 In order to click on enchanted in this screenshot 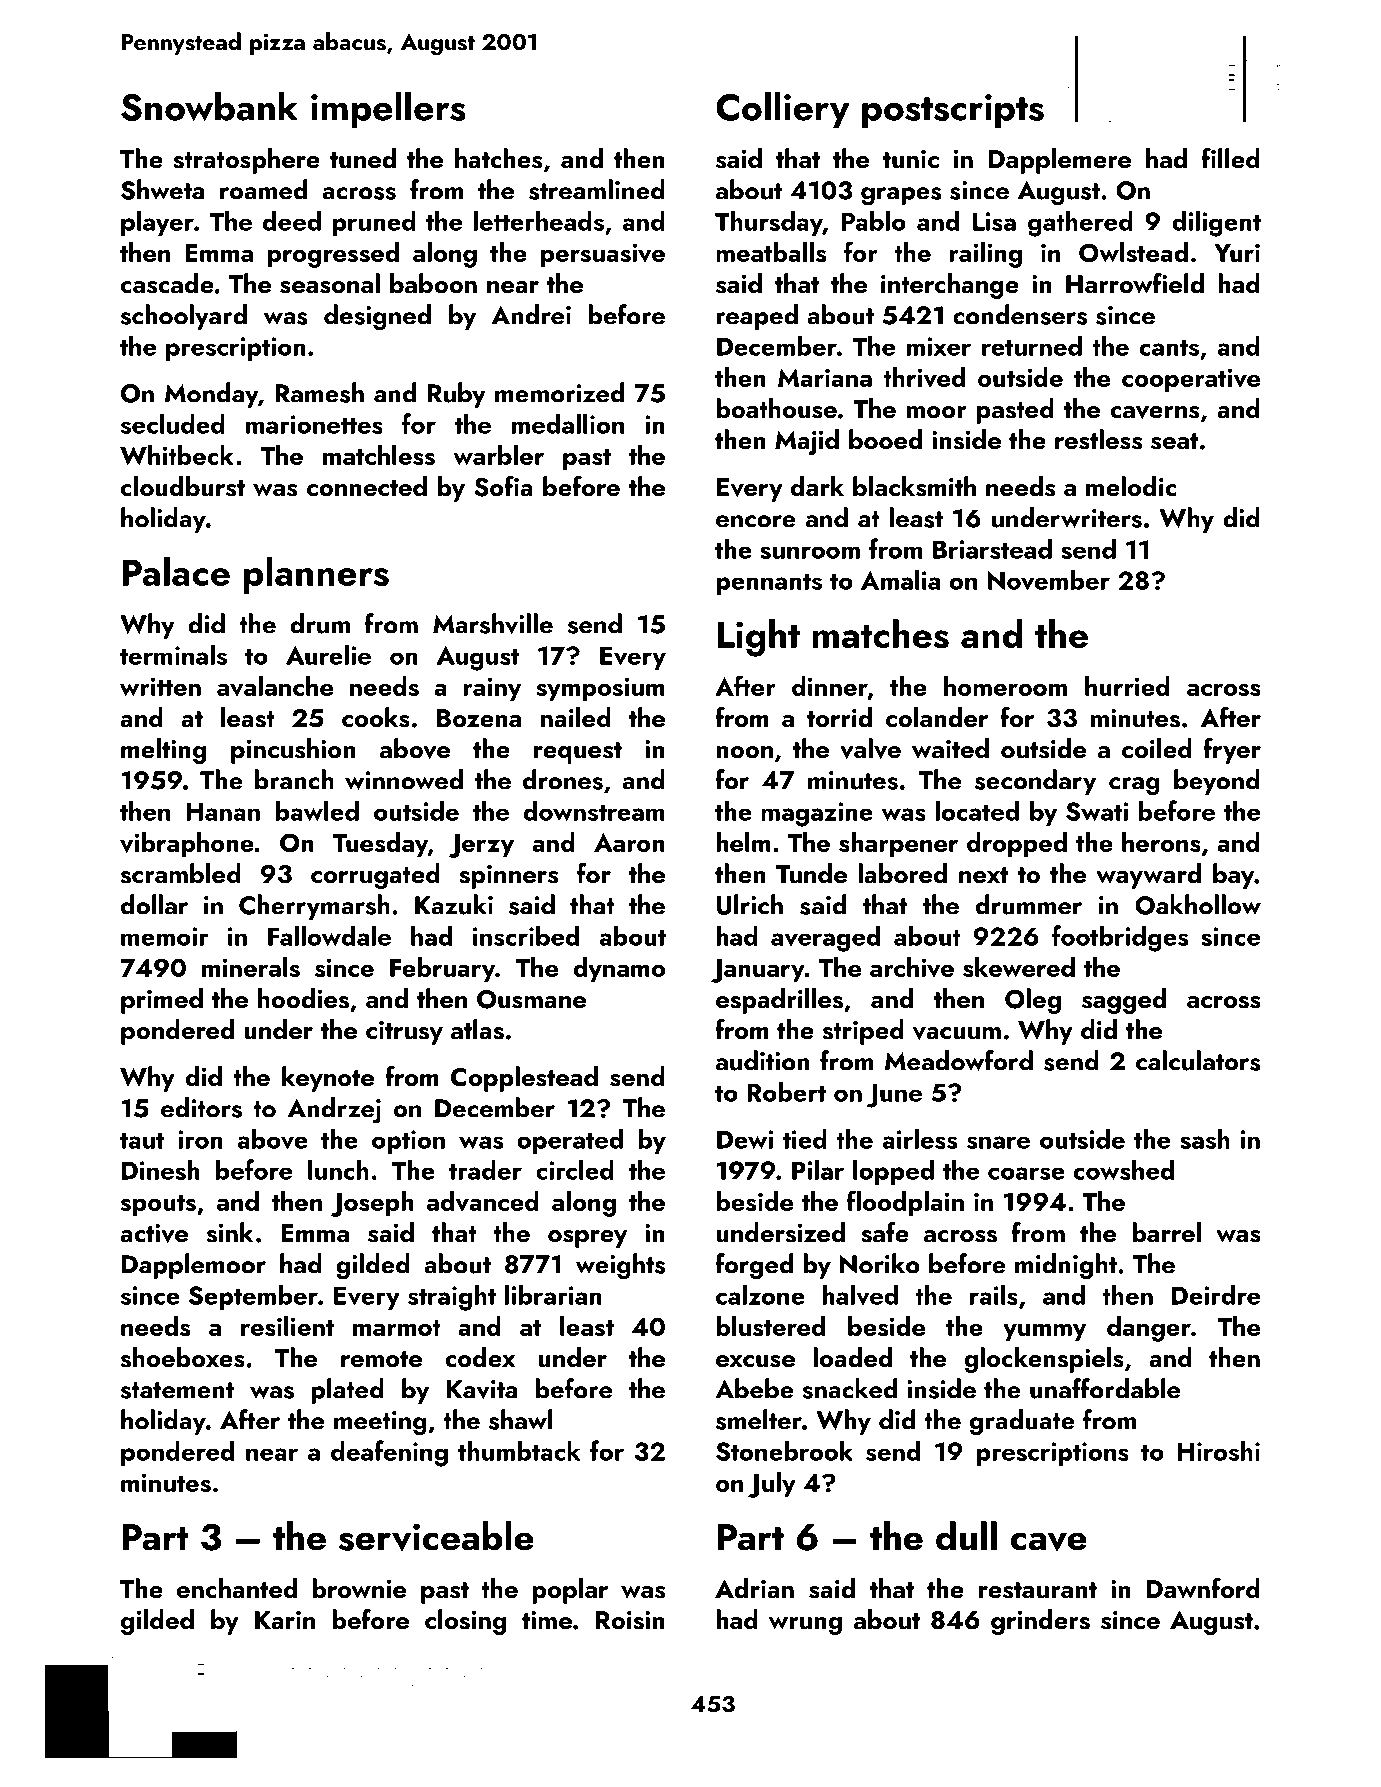, I will do `click(237, 1588)`.
